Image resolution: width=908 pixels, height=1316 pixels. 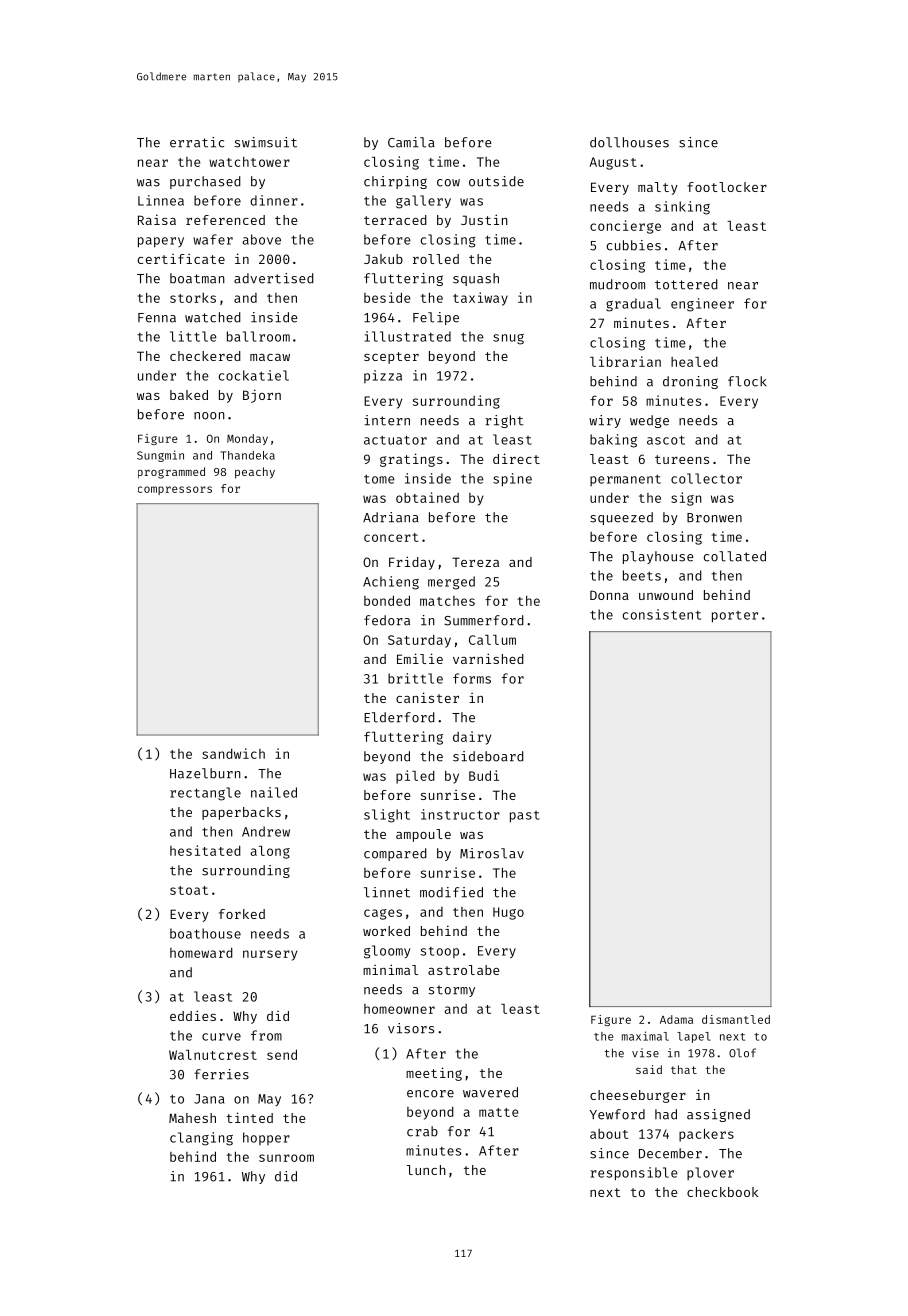 What do you see at coordinates (662, 614) in the image?
I see `consistent` at bounding box center [662, 614].
